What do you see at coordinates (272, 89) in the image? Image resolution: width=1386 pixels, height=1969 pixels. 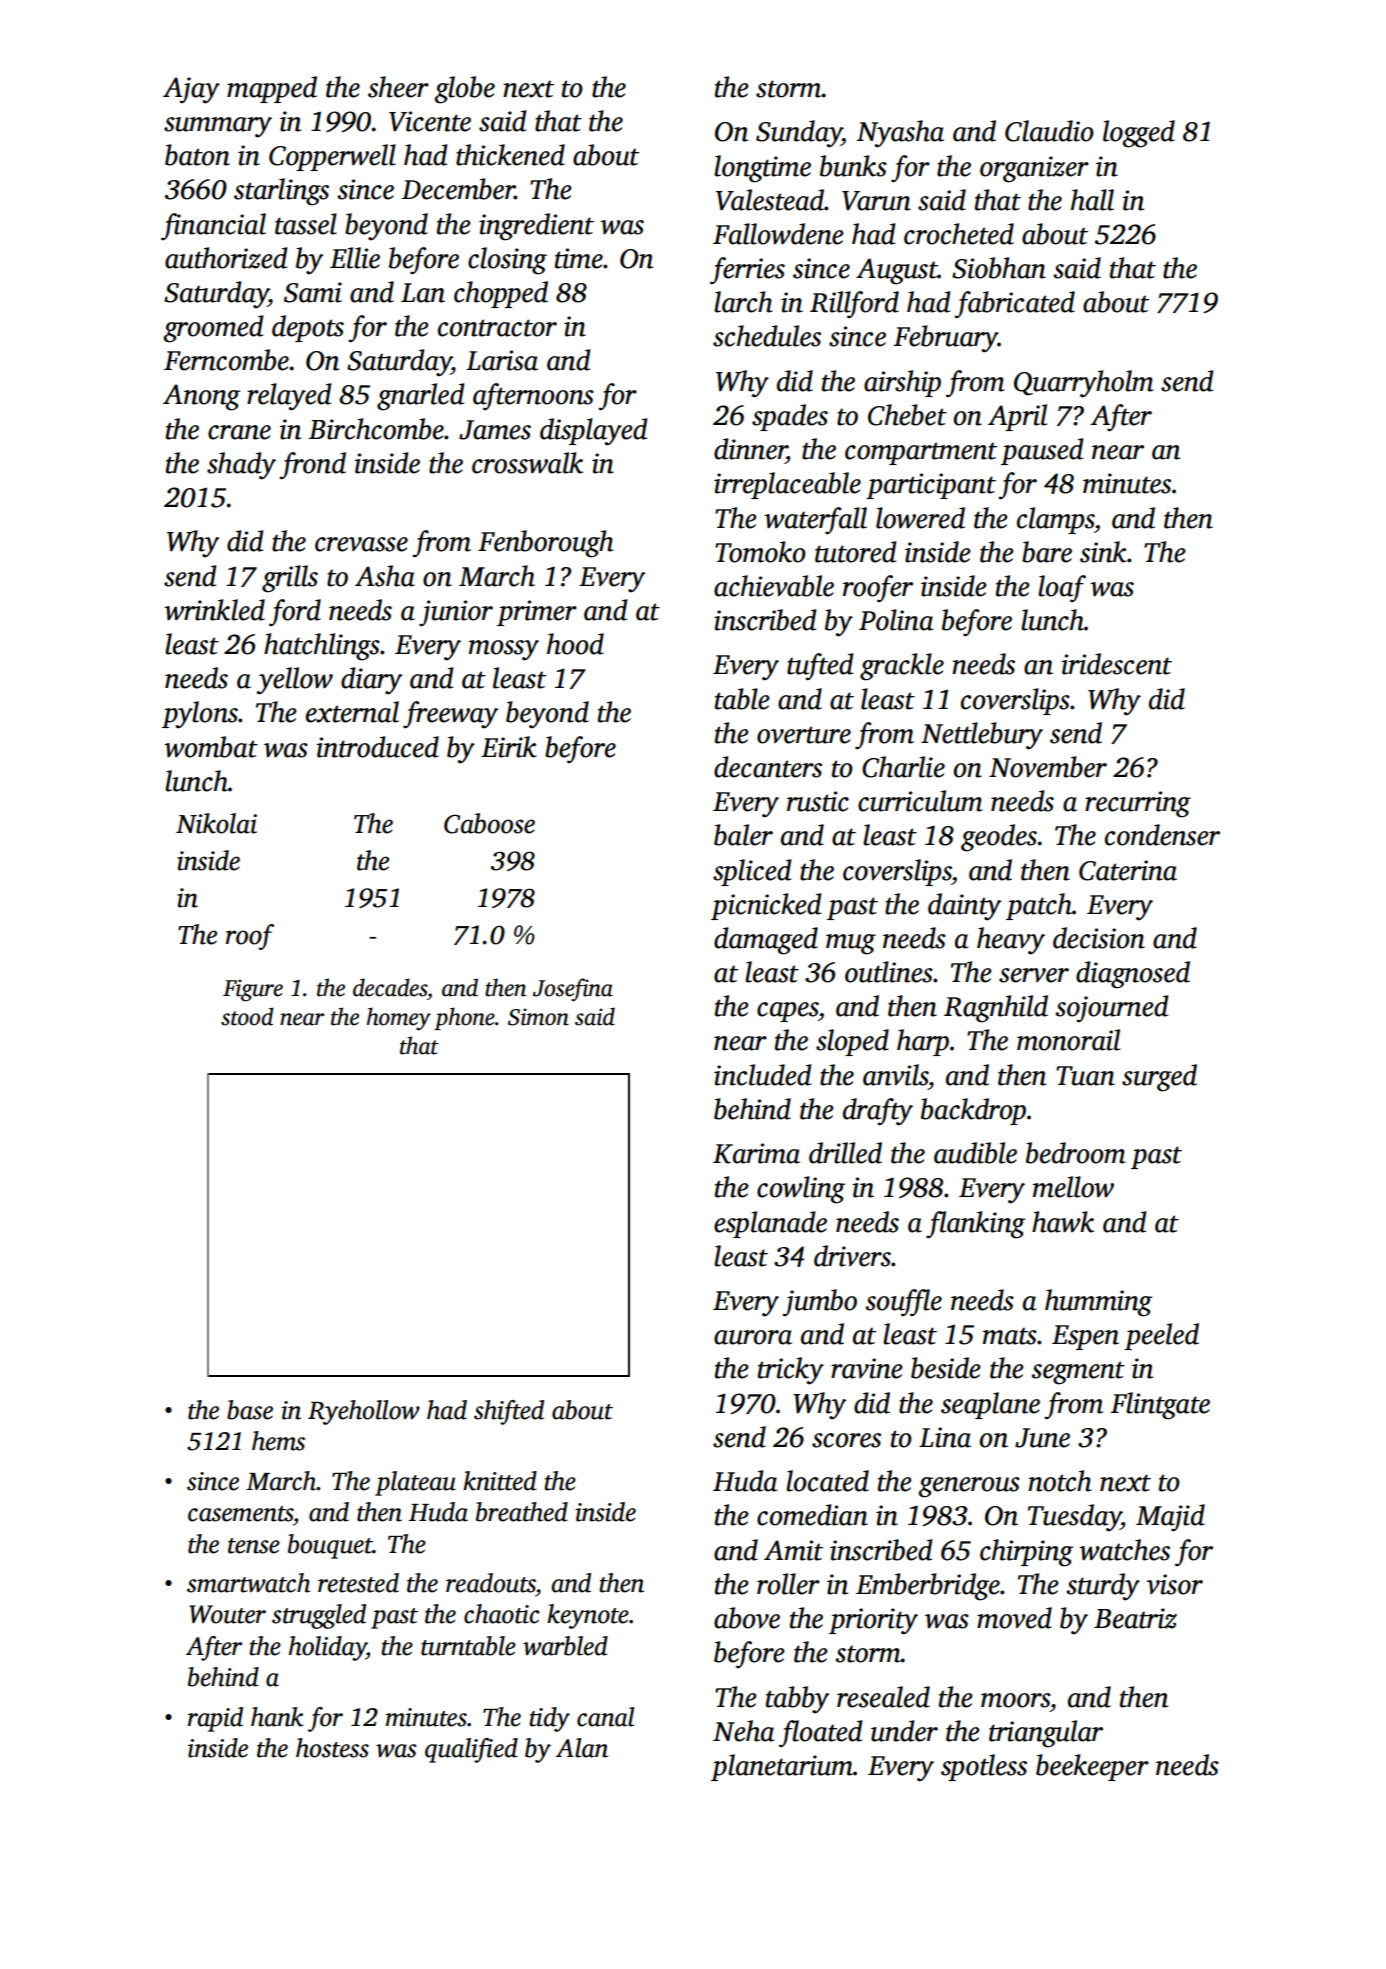 I see `mapped` at bounding box center [272, 89].
